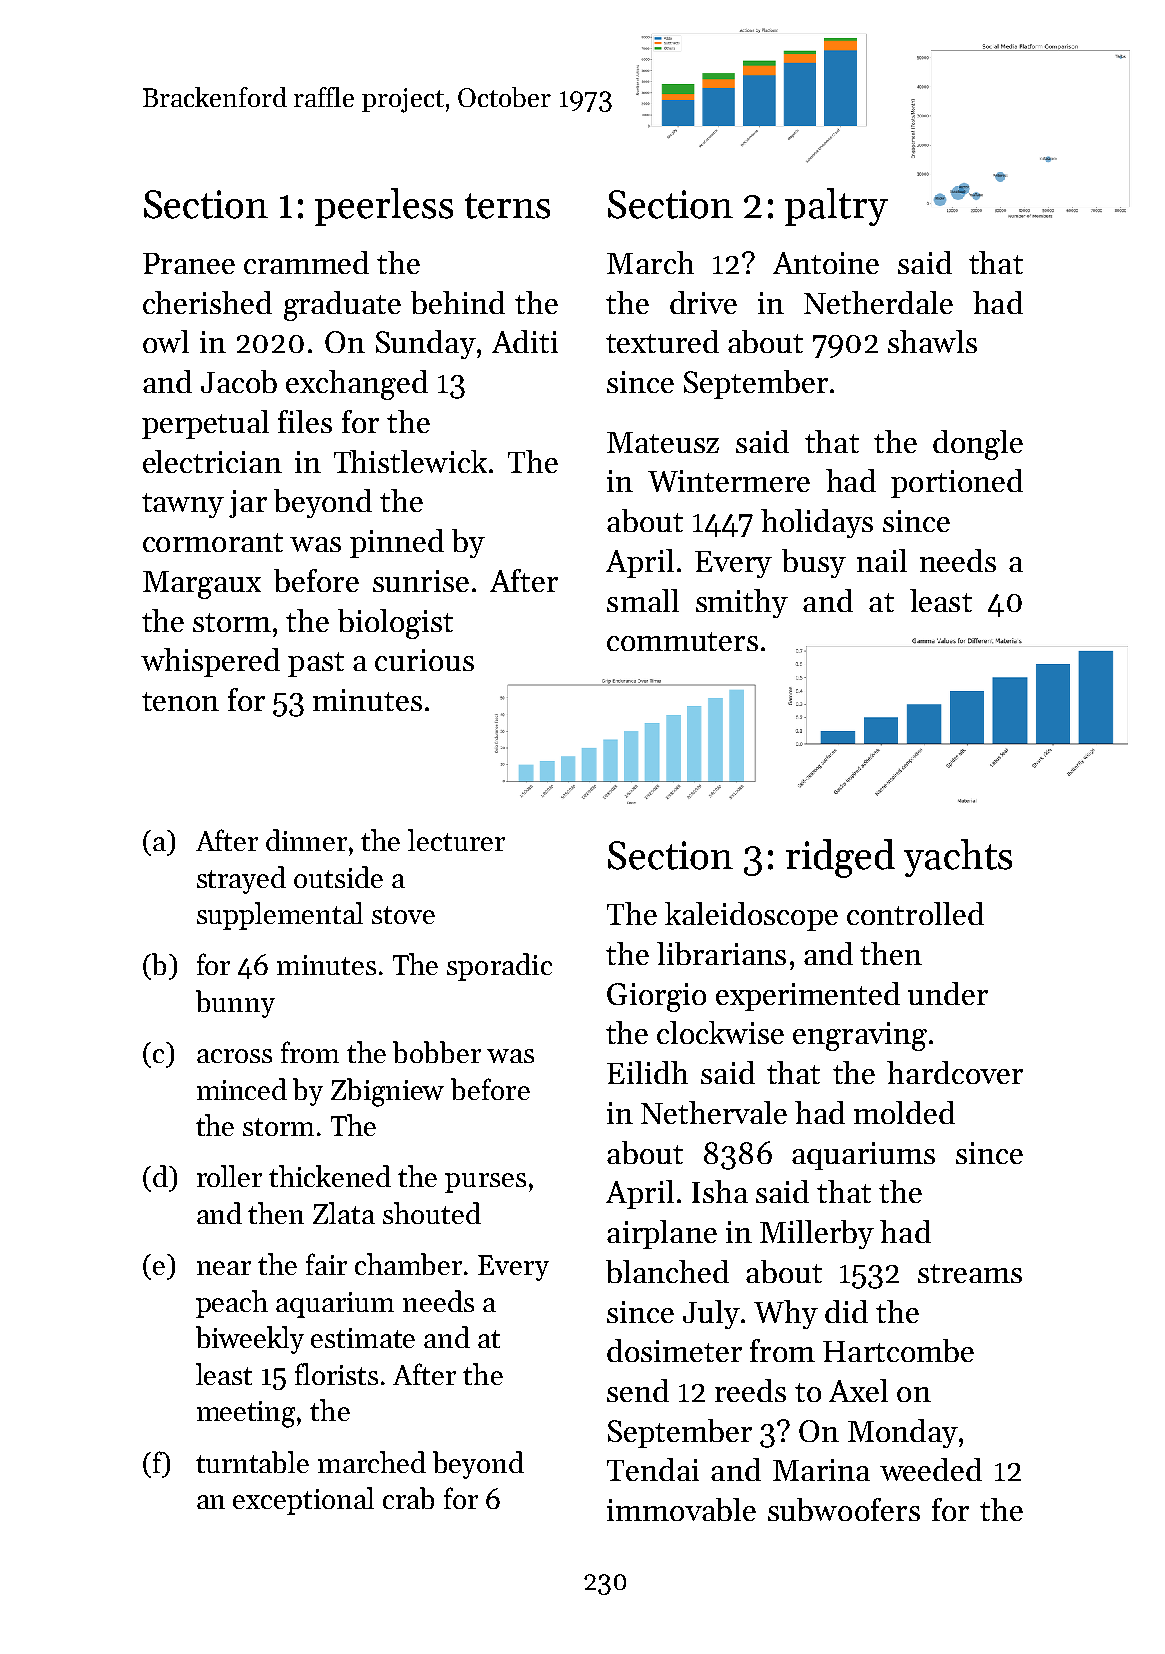 This screenshot has width=1165, height=1654. I want to click on exceptional, so click(303, 1501).
